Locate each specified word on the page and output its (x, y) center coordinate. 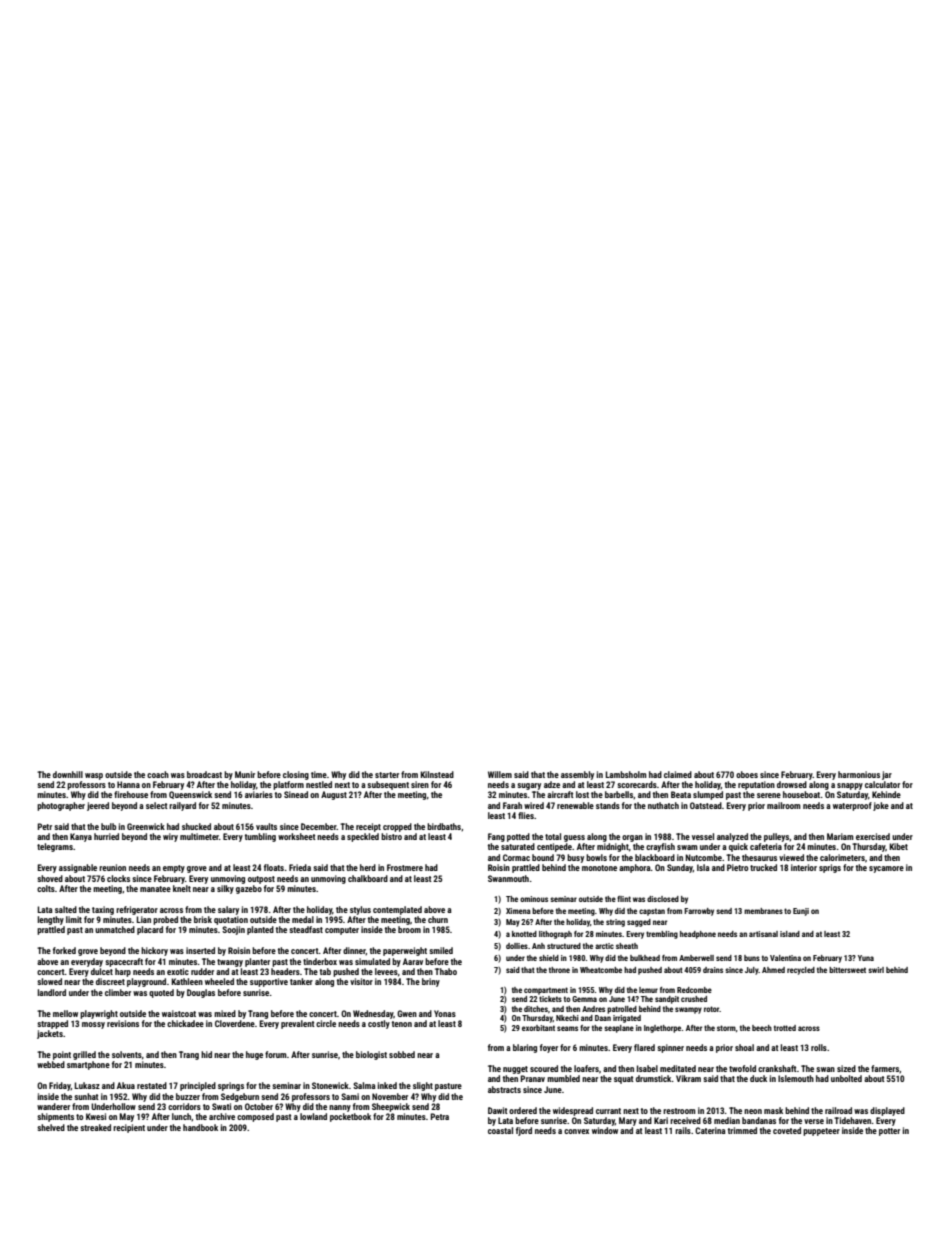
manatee (155, 889)
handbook (200, 1127)
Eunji (801, 912)
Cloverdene (235, 1023)
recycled (801, 971)
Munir (245, 774)
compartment (546, 991)
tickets (550, 999)
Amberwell (696, 958)
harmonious (859, 774)
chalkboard (368, 878)
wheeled (219, 981)
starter (387, 775)
